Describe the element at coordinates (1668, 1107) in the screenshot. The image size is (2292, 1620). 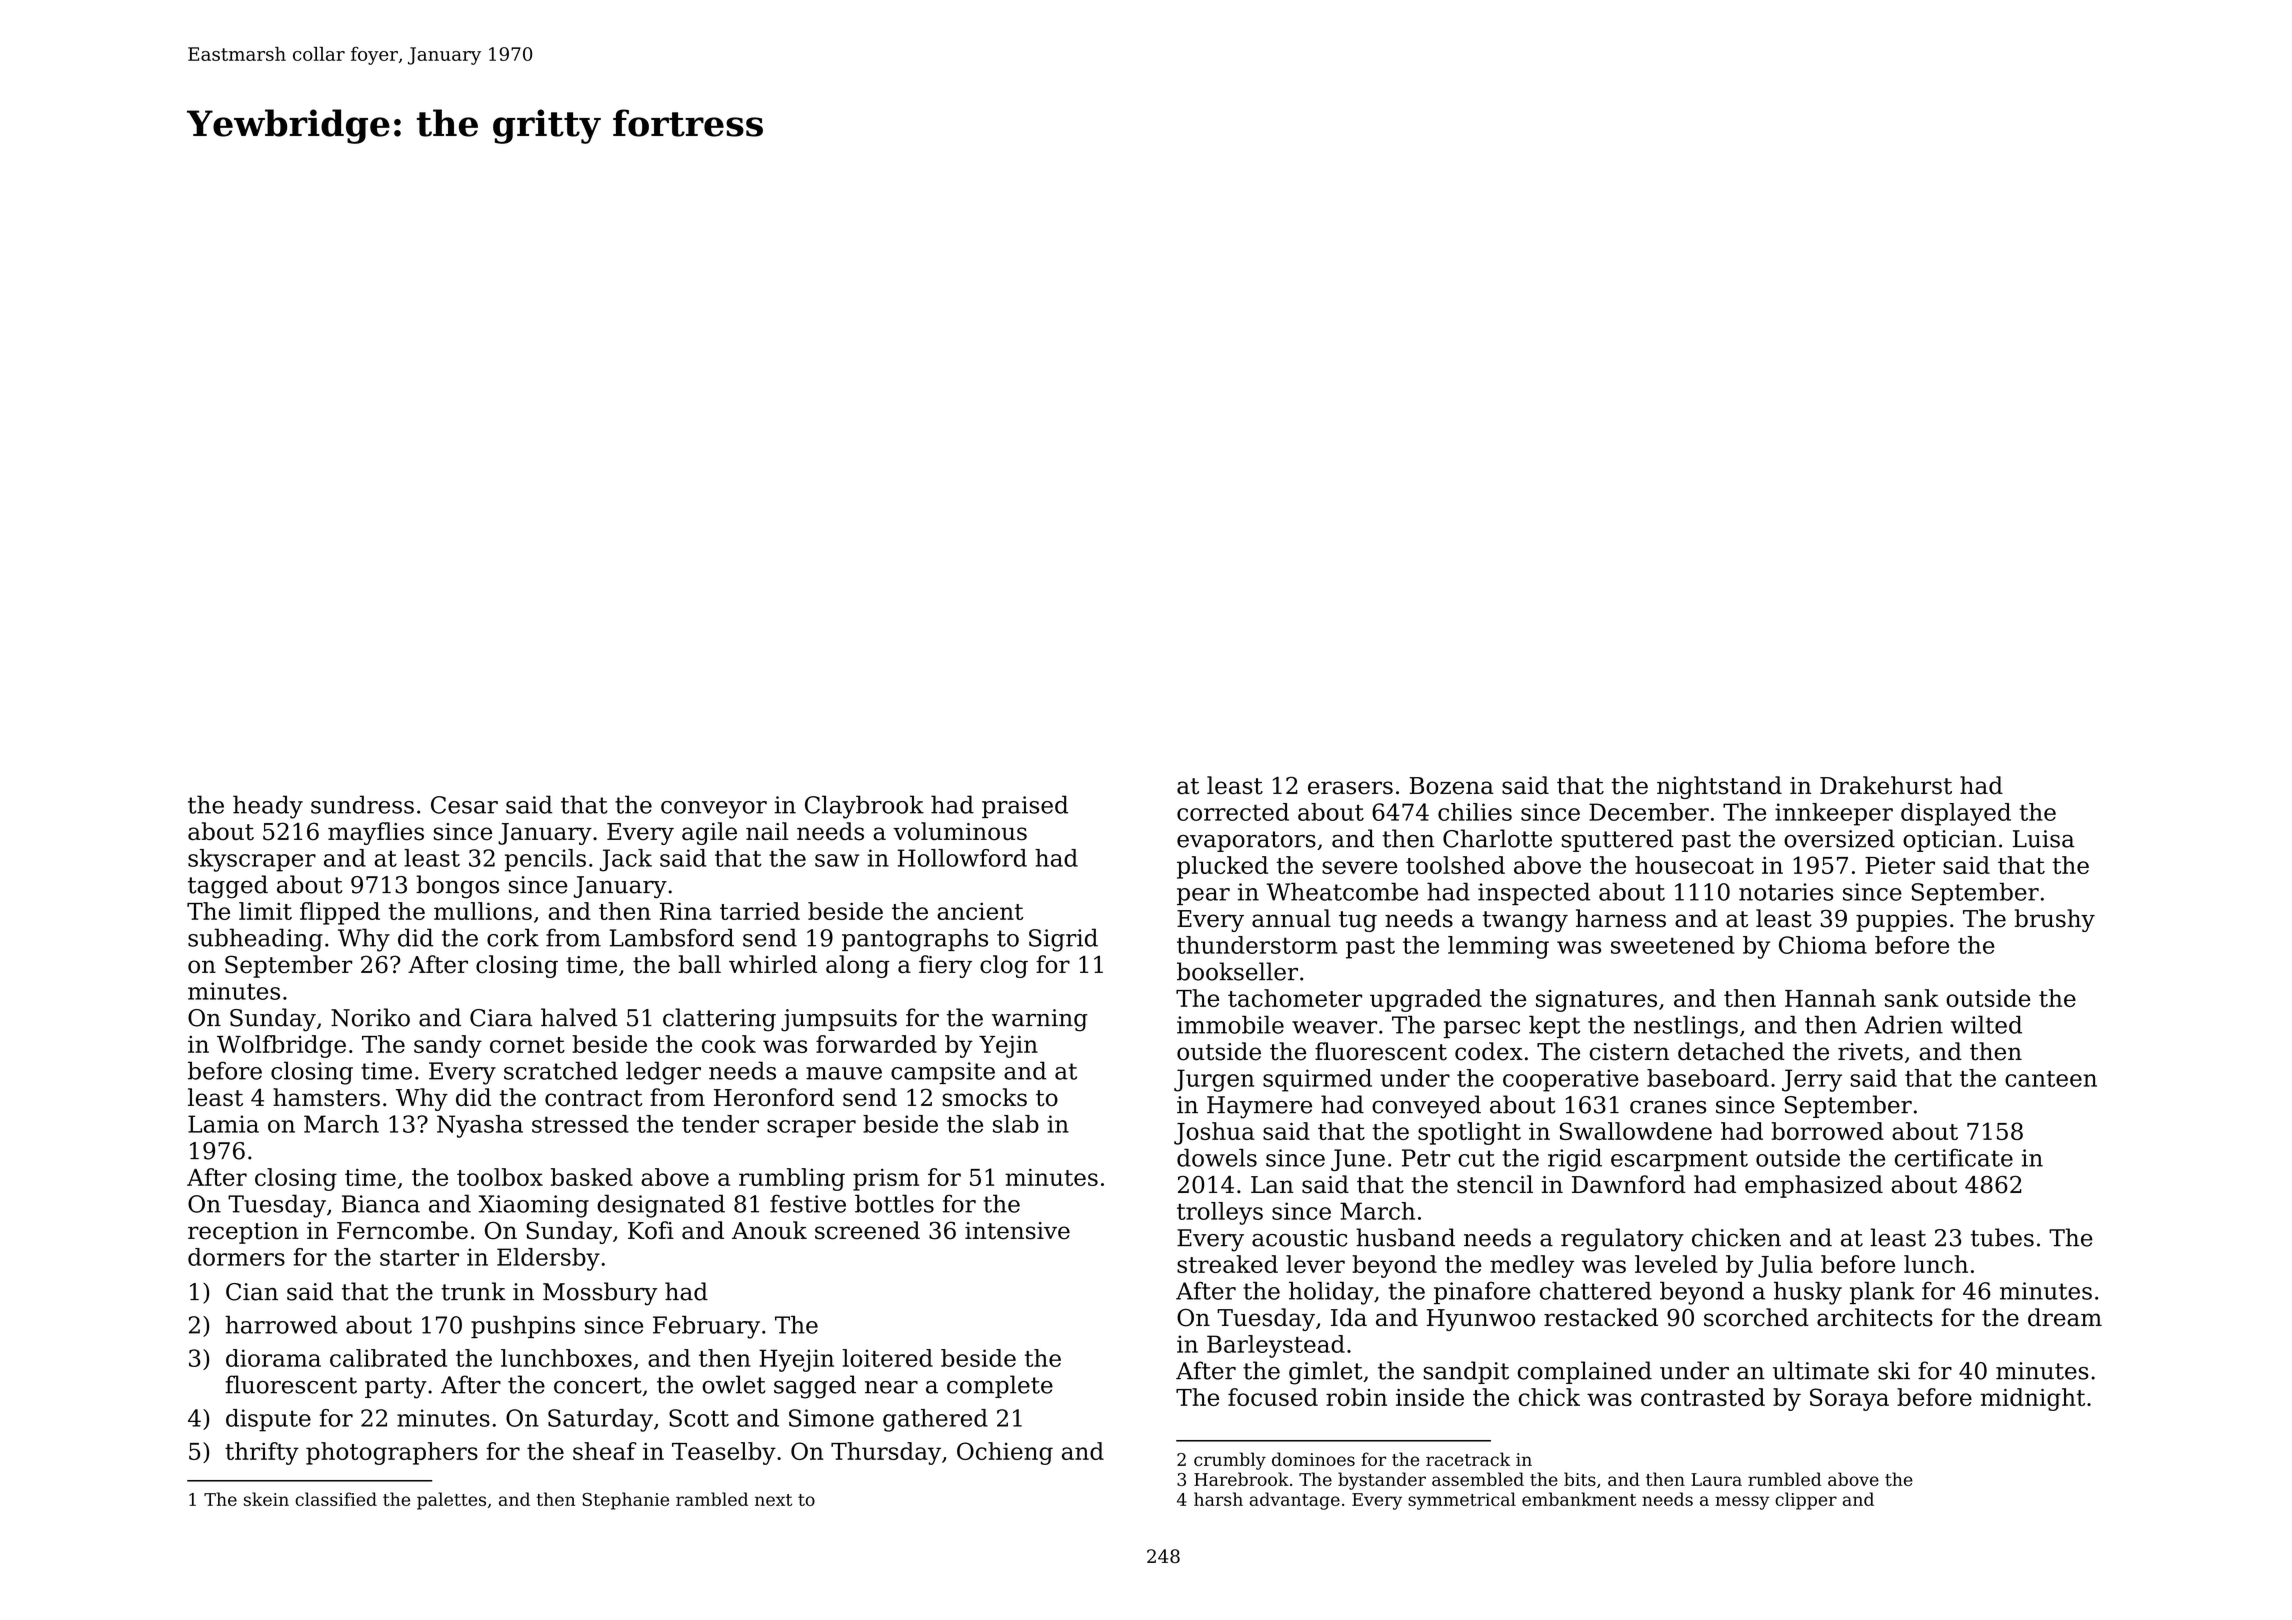
I see `cranes` at that location.
